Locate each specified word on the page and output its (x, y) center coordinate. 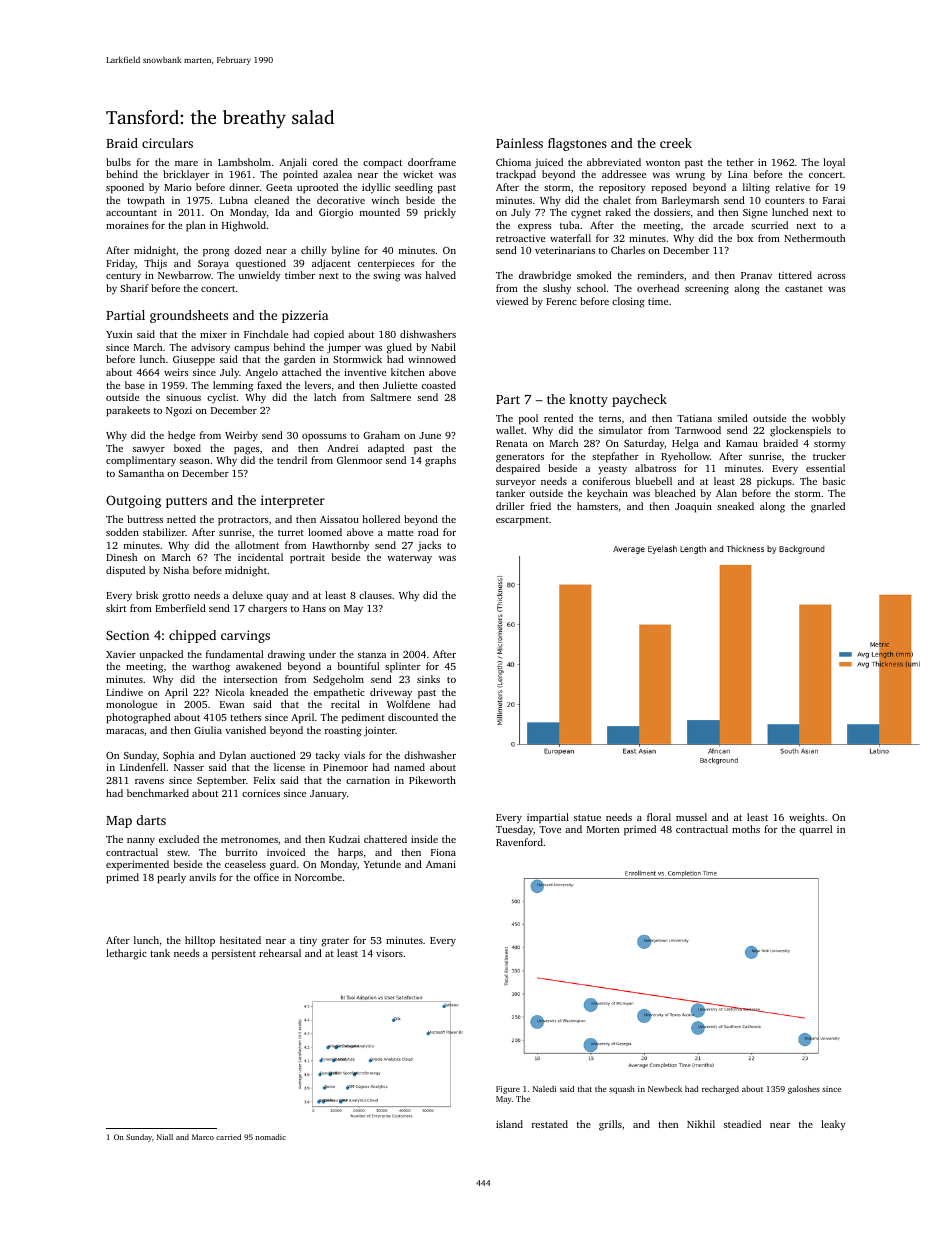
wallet (510, 430)
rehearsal (280, 953)
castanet (804, 289)
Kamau (742, 443)
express (535, 228)
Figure (508, 1090)
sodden (122, 532)
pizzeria (305, 316)
